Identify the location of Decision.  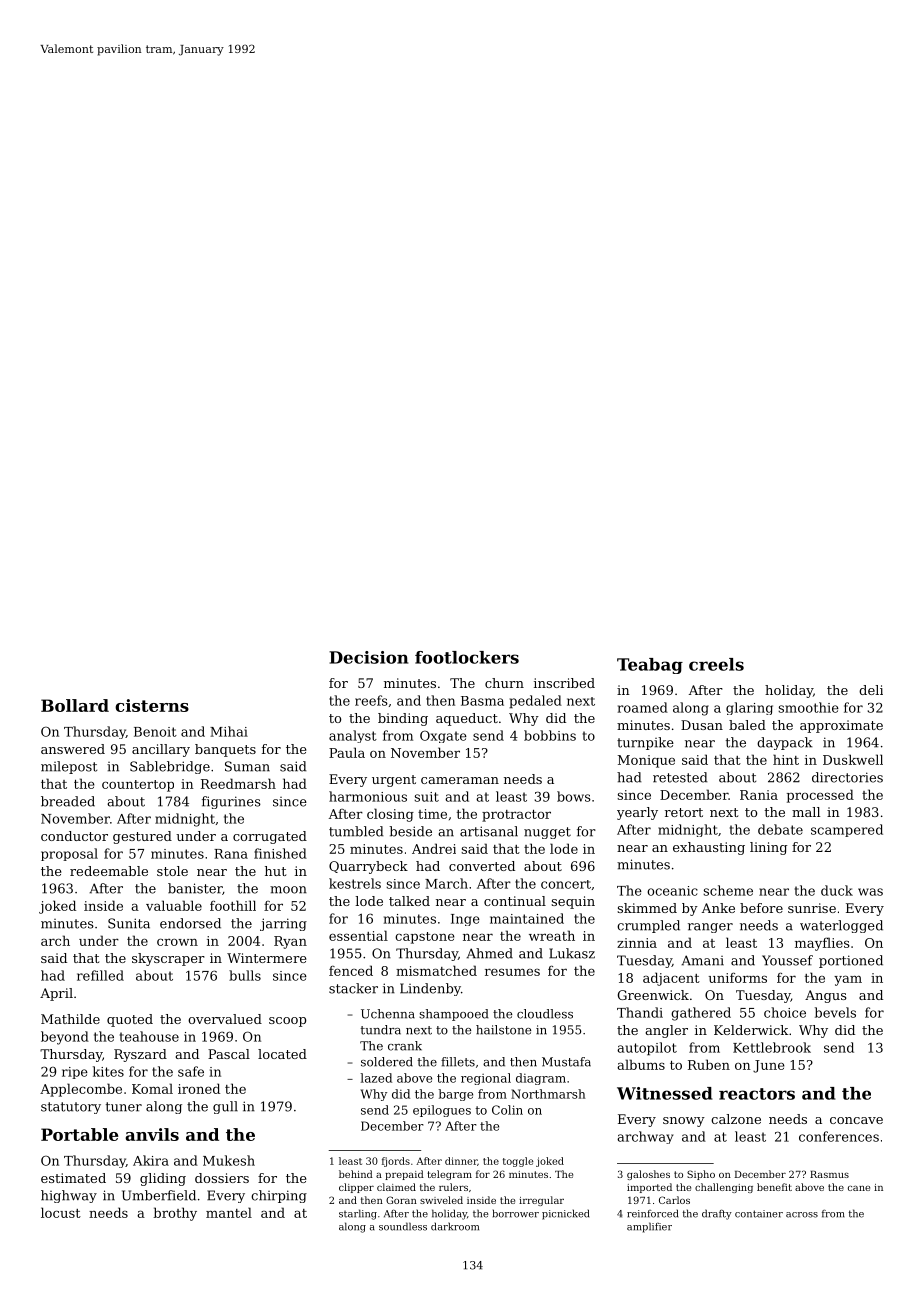
(368, 657).
